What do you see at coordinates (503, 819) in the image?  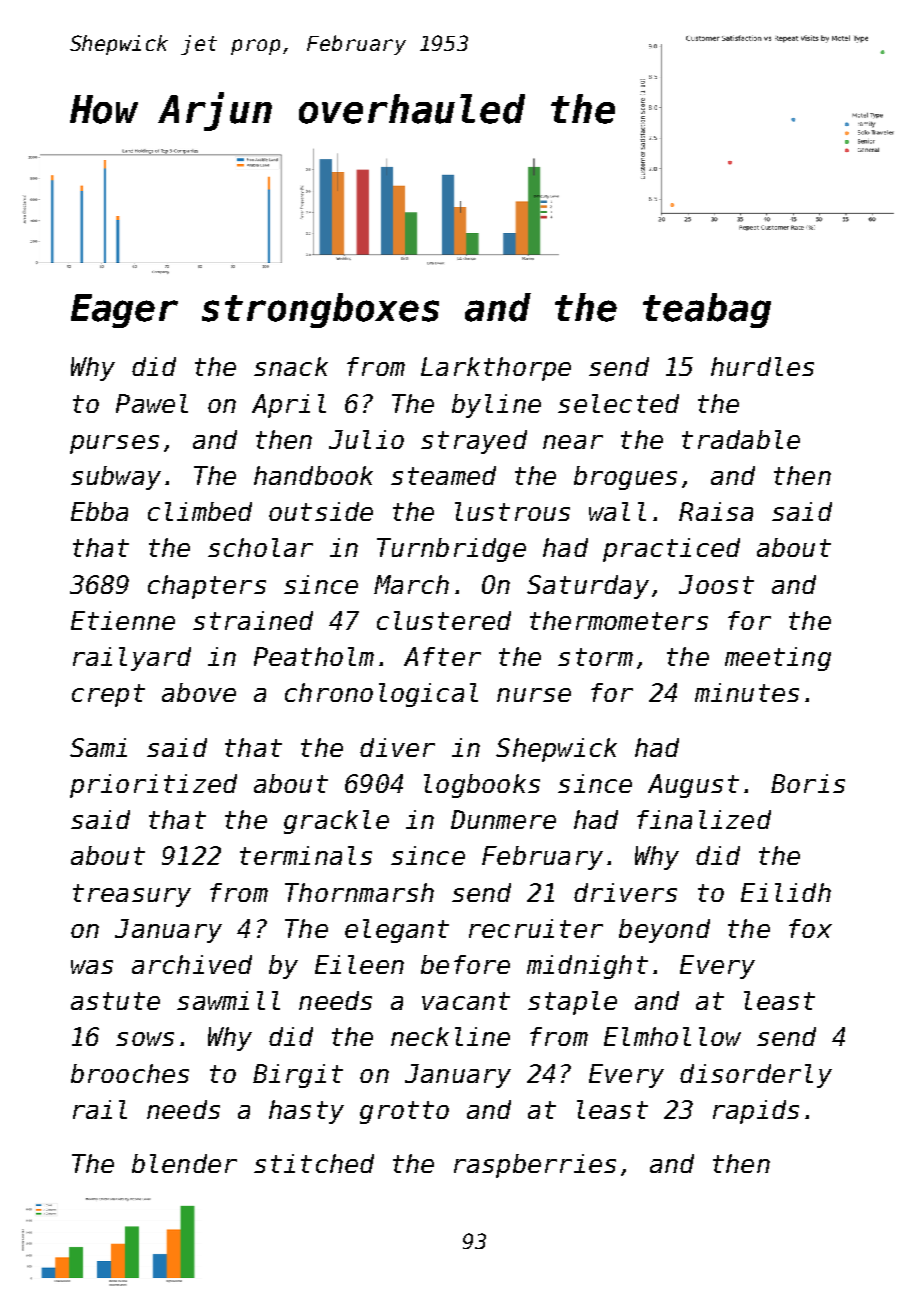 I see `Dunmere` at bounding box center [503, 819].
